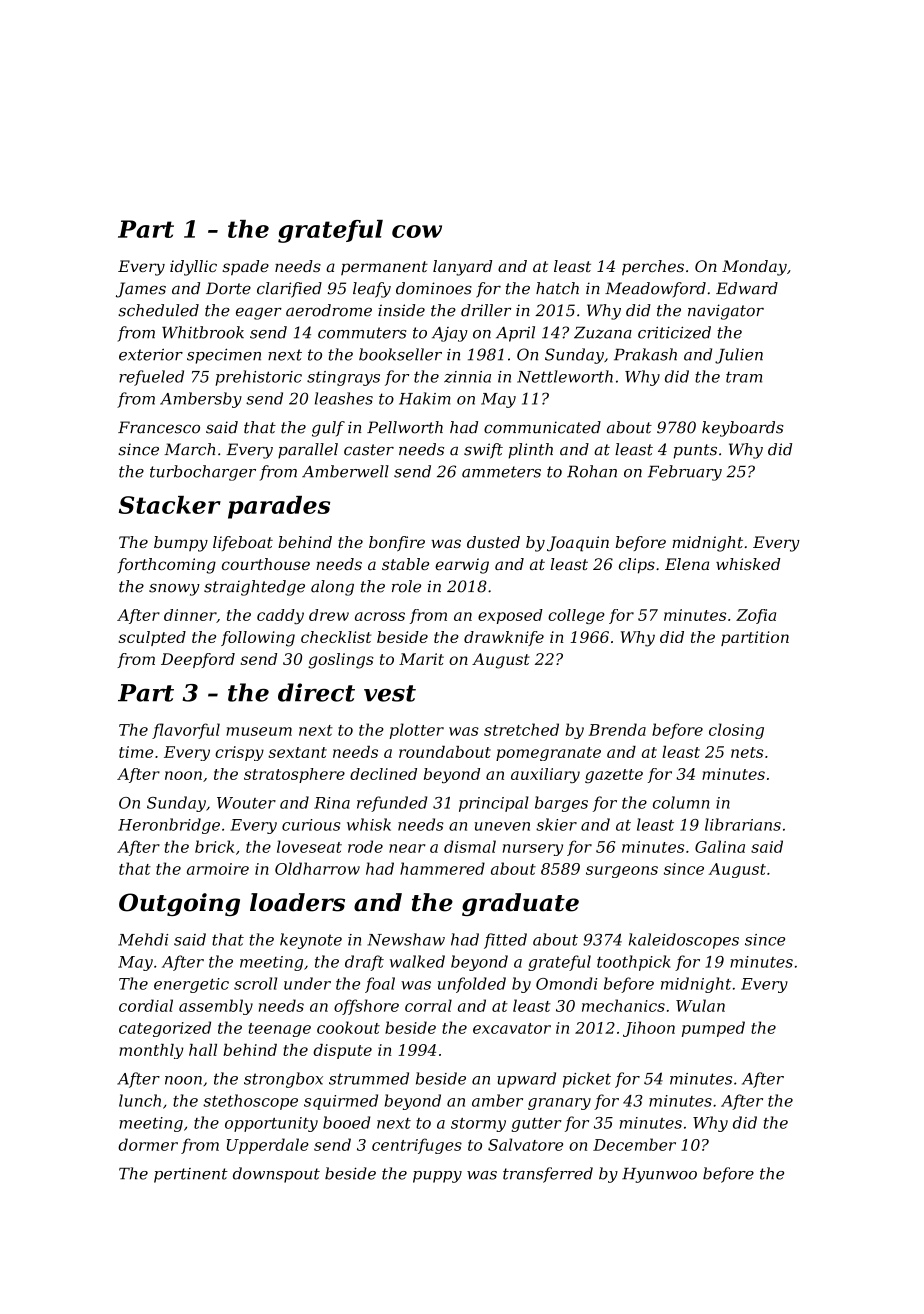 Image resolution: width=924 pixels, height=1314 pixels. I want to click on gazette, so click(614, 776).
